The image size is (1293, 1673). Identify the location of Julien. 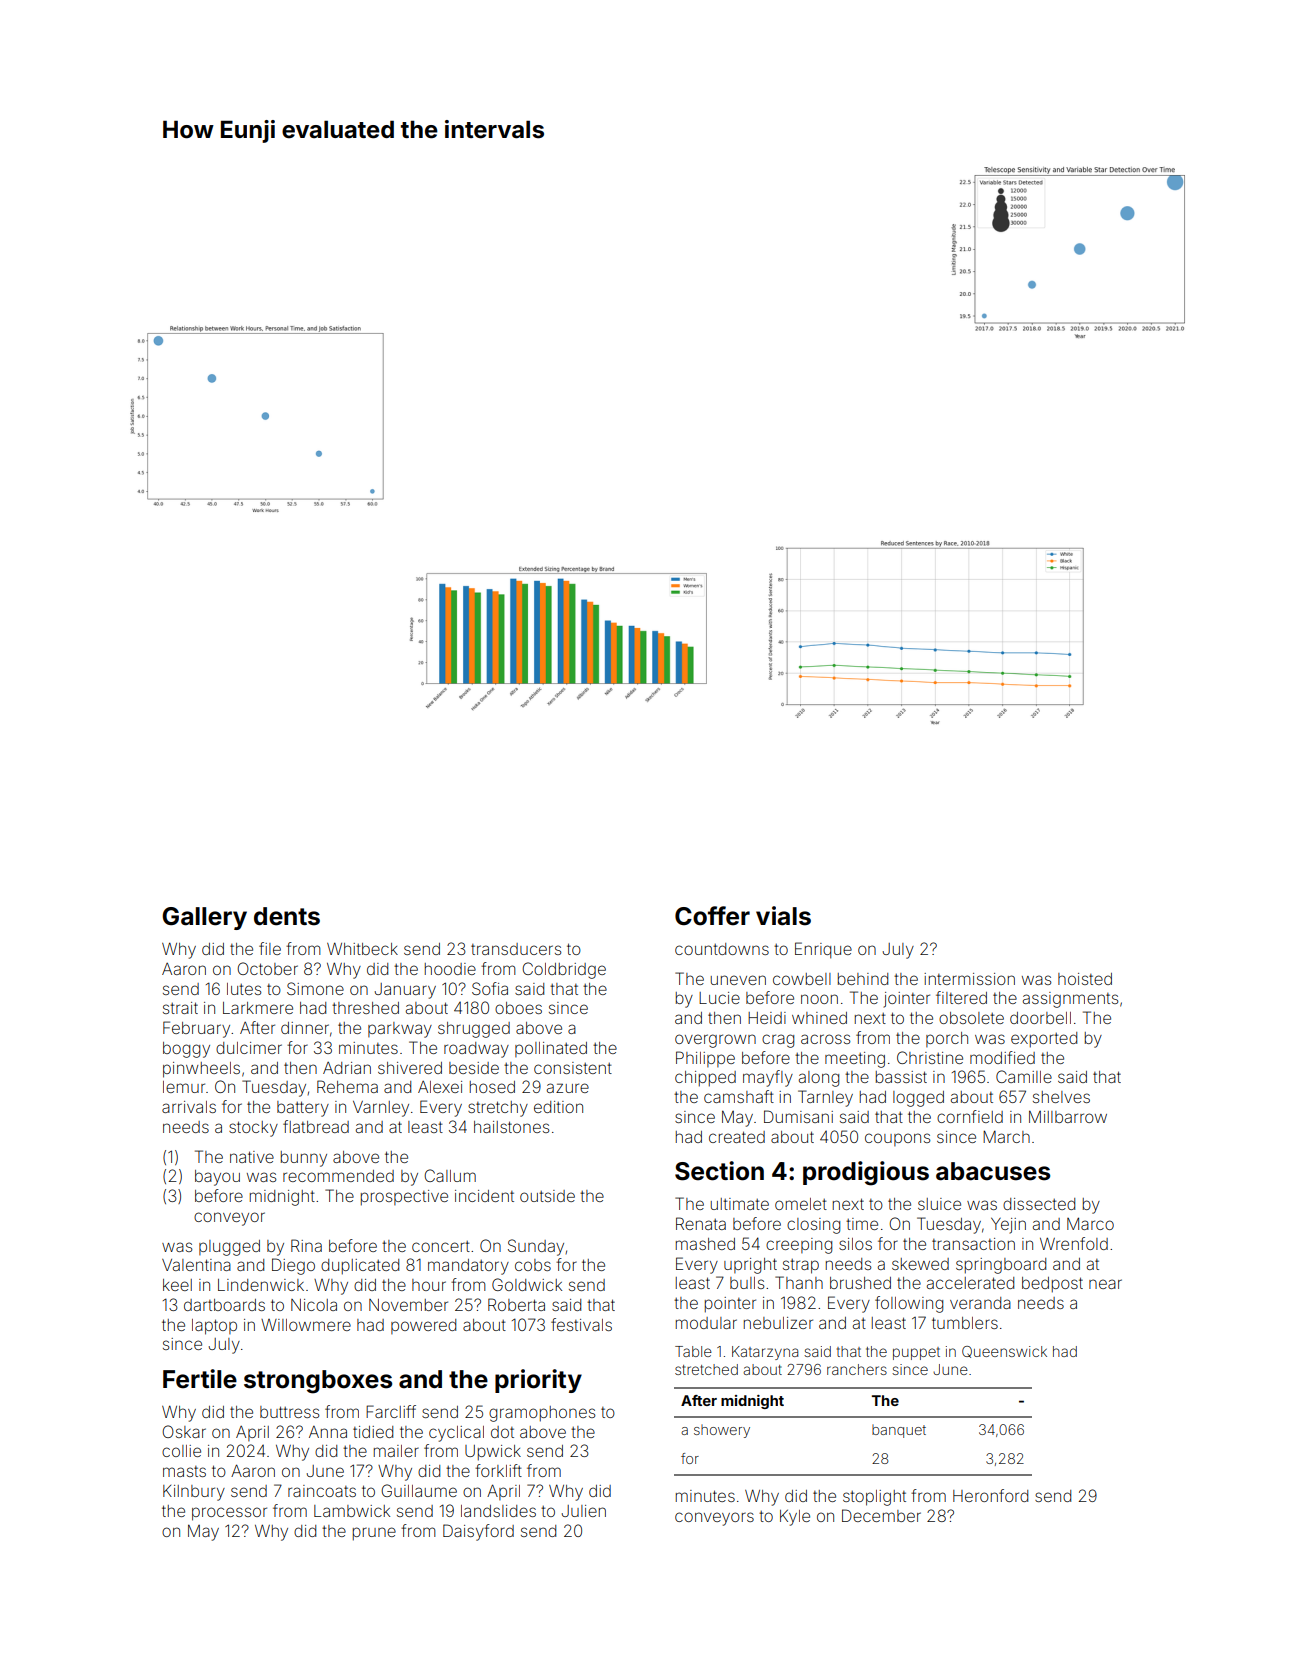
(584, 1511).
